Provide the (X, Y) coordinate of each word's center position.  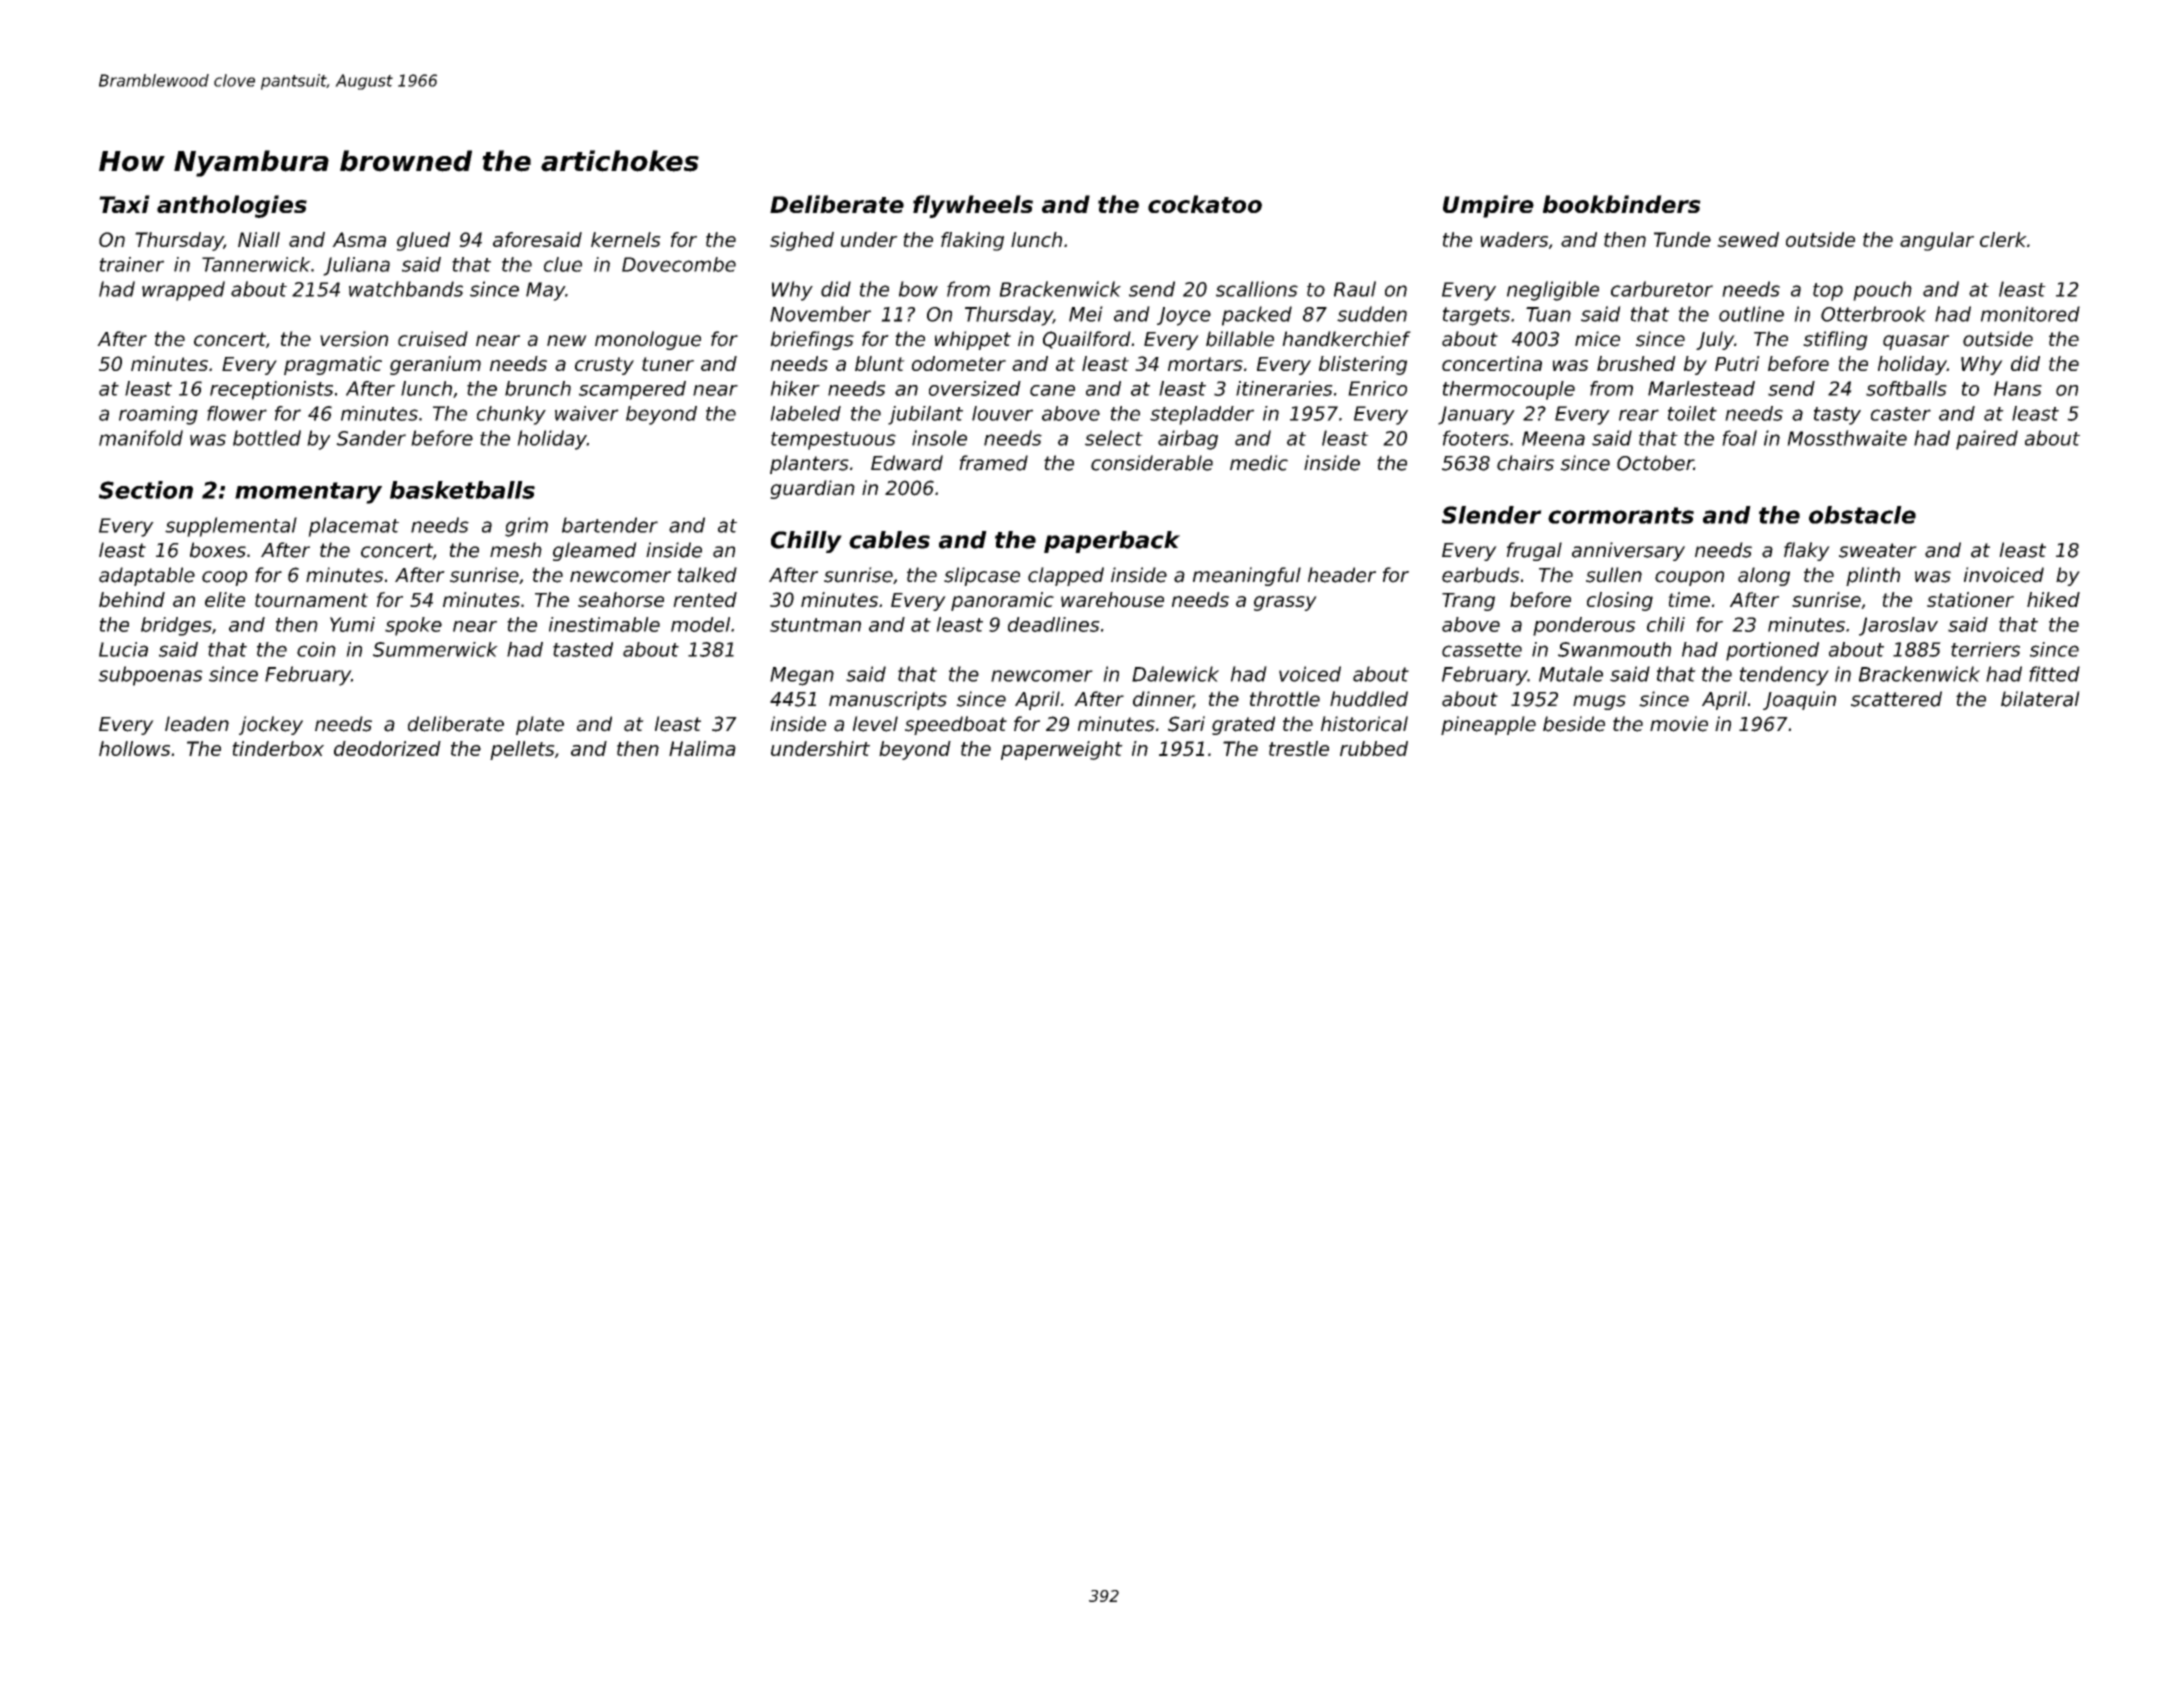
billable (1240, 339)
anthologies (232, 206)
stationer (1970, 599)
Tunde (1682, 239)
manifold (141, 438)
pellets (522, 750)
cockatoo (1205, 204)
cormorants (1621, 515)
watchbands (406, 289)
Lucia (123, 649)
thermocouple (1509, 390)
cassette (1482, 650)
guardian (812, 489)
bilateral (2040, 699)
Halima (702, 748)
